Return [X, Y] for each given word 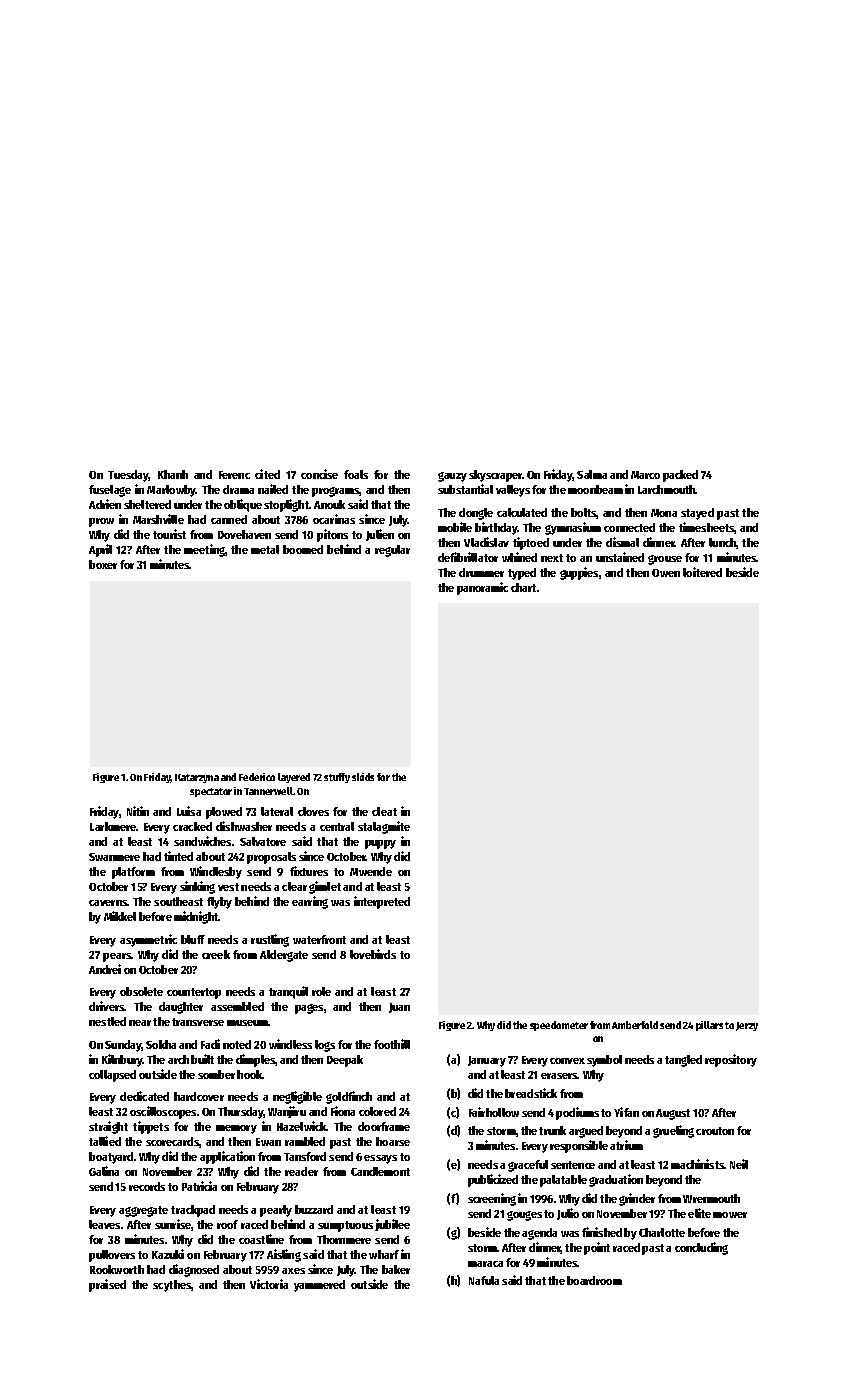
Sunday [123, 1046]
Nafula [484, 1280]
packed [680, 476]
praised [107, 1285]
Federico [257, 777]
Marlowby [171, 491]
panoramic [482, 588]
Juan [399, 1008]
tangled [683, 1061]
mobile [455, 527]
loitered [702, 572]
